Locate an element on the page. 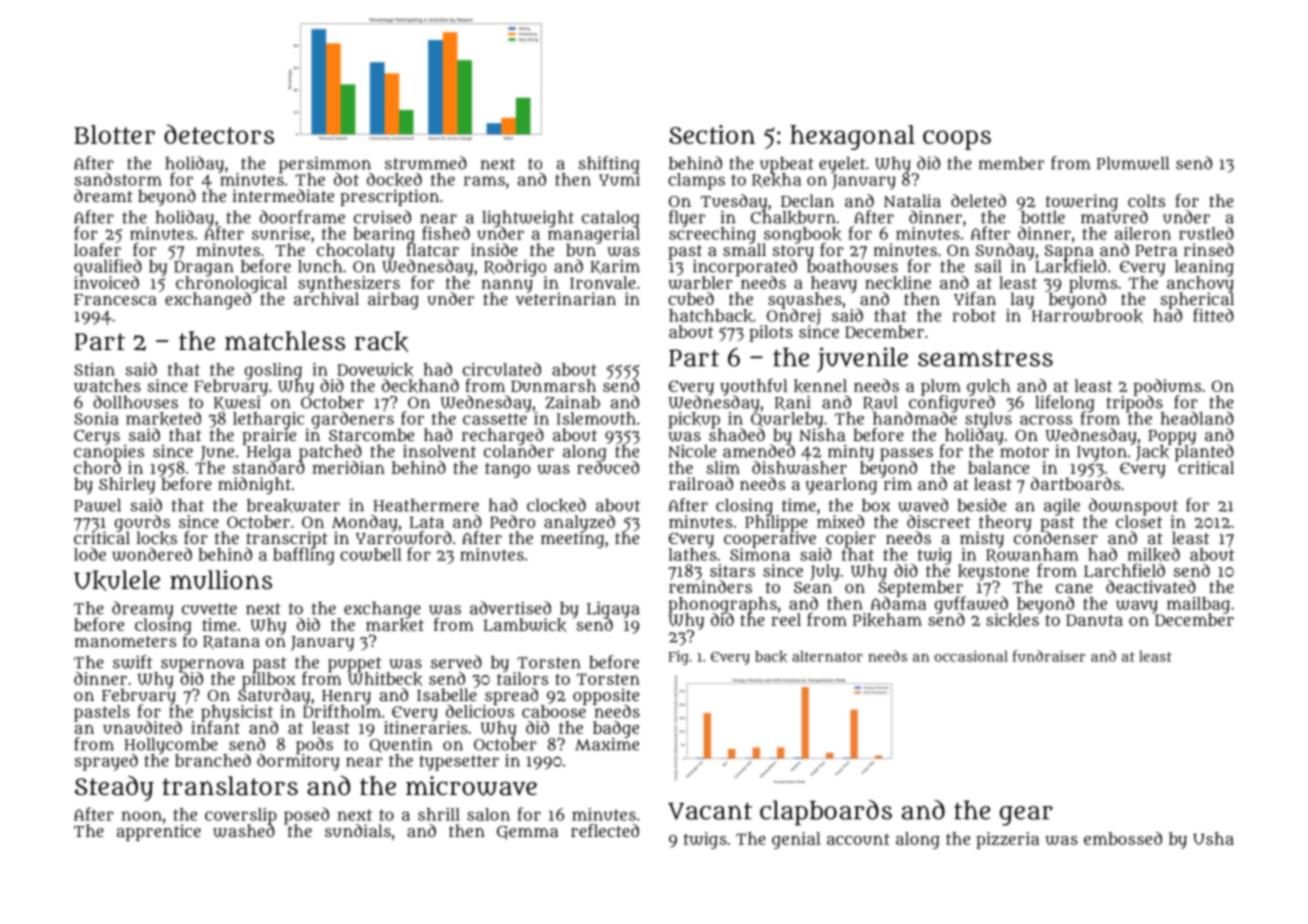  Ironvale is located at coordinates (603, 282).
